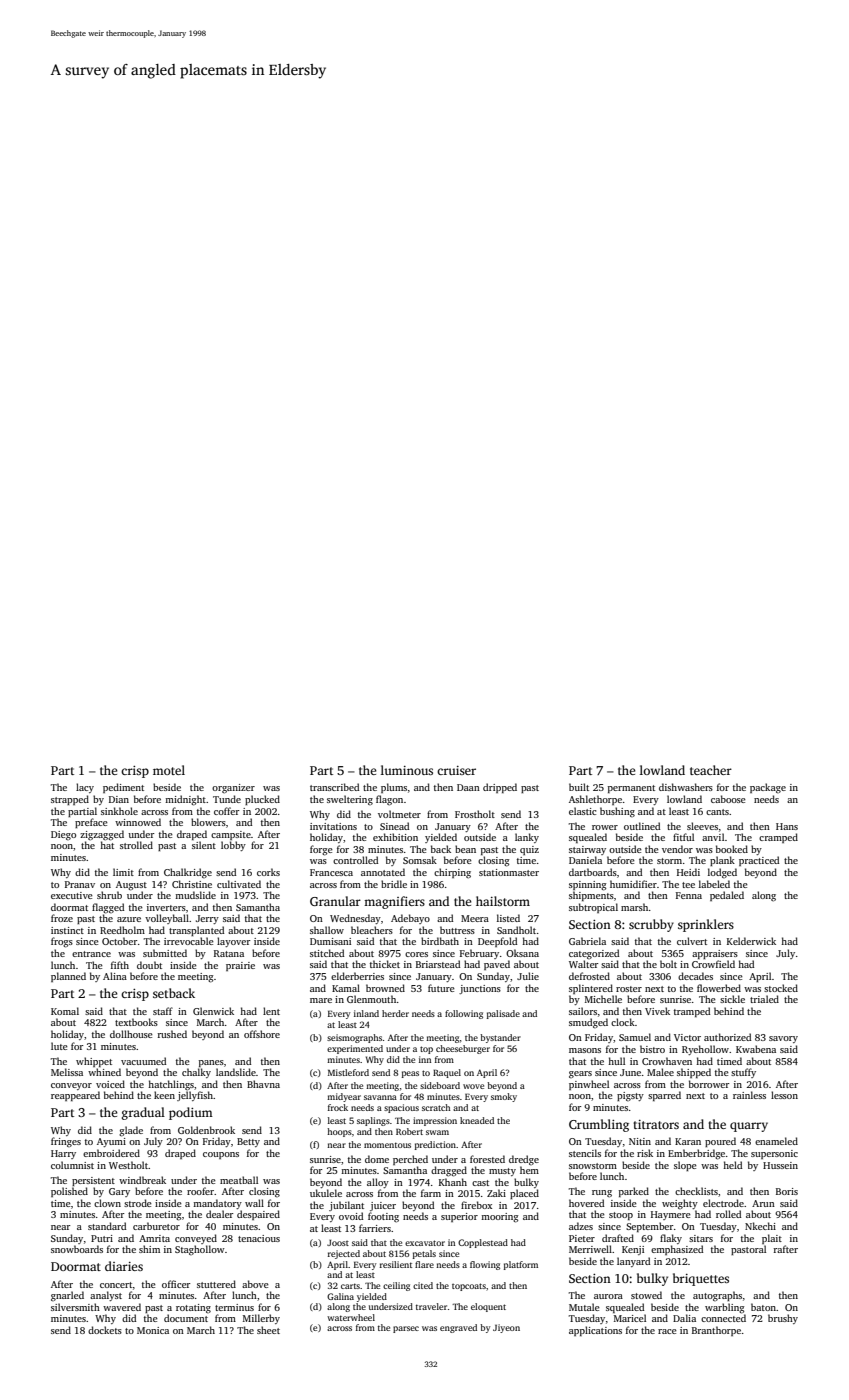 Image resolution: width=849 pixels, height=1400 pixels. What do you see at coordinates (63, 1154) in the document?
I see `Harry` at bounding box center [63, 1154].
